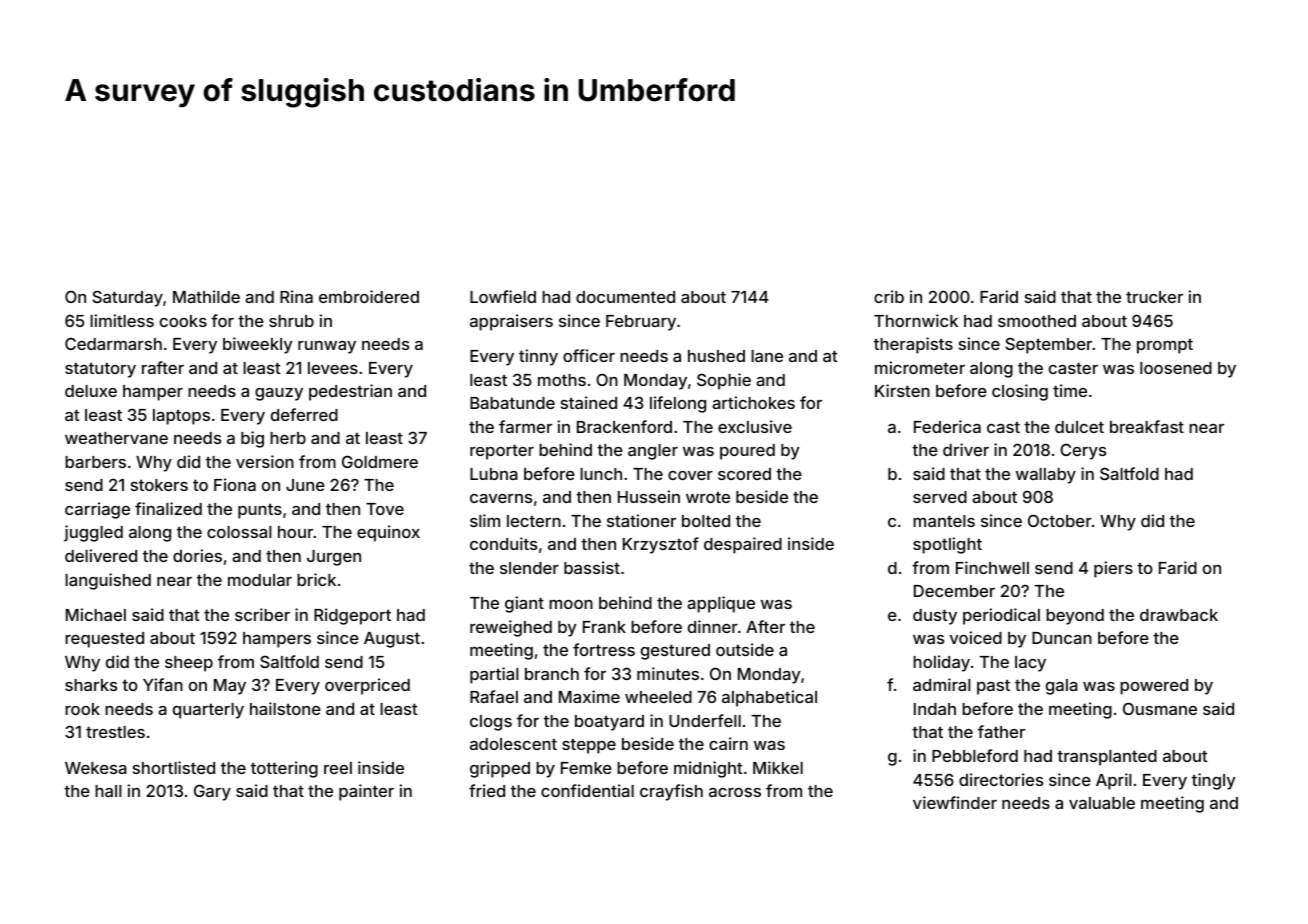 Image resolution: width=1308 pixels, height=924 pixels. Describe the element at coordinates (534, 521) in the document. I see `lectern` at that location.
